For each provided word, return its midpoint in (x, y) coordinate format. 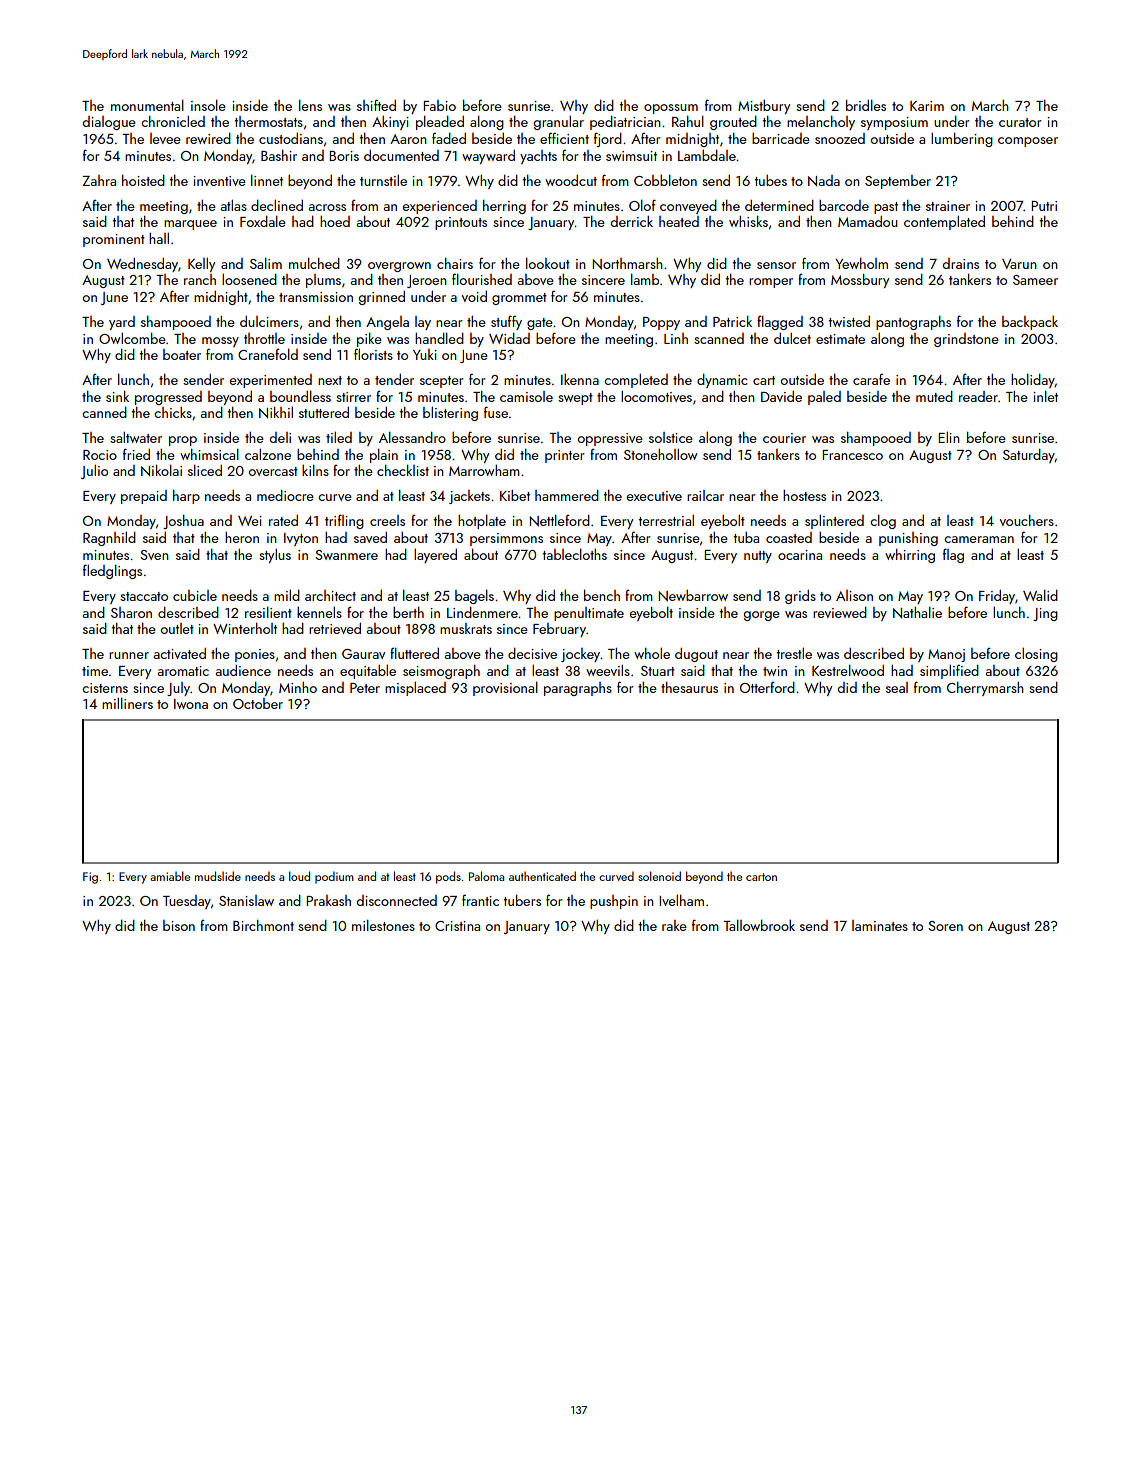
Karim (927, 106)
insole (208, 105)
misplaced (415, 689)
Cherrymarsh (985, 689)
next (330, 380)
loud (299, 876)
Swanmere (346, 555)
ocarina (800, 555)
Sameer (1035, 280)
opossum (671, 109)
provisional (505, 689)
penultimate (589, 614)
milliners (127, 703)
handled (439, 338)
